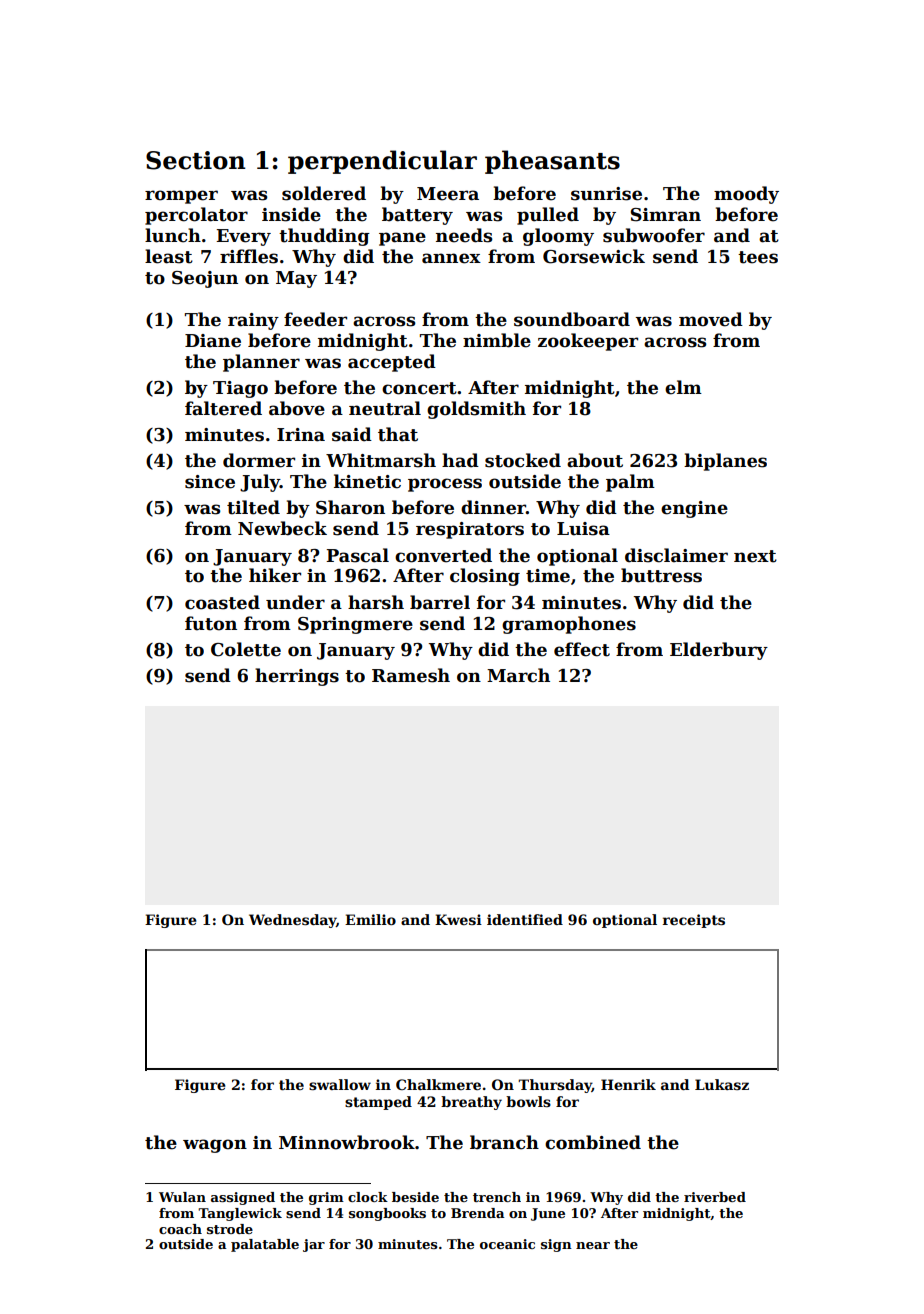 Image resolution: width=924 pixels, height=1314 pixels. What do you see at coordinates (415, 1197) in the screenshot?
I see `beside` at bounding box center [415, 1197].
